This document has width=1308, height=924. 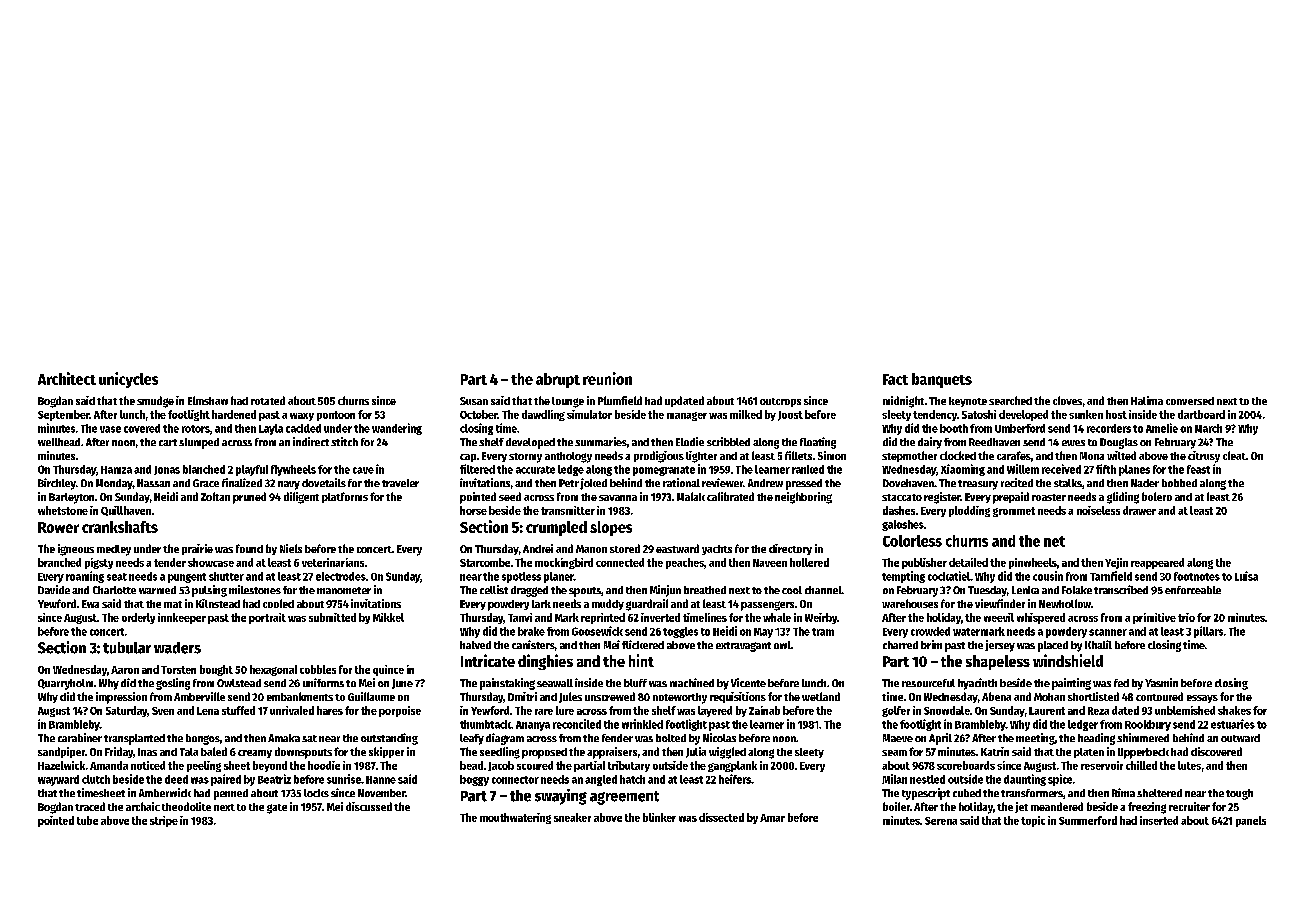 I want to click on prairie, so click(x=197, y=549).
